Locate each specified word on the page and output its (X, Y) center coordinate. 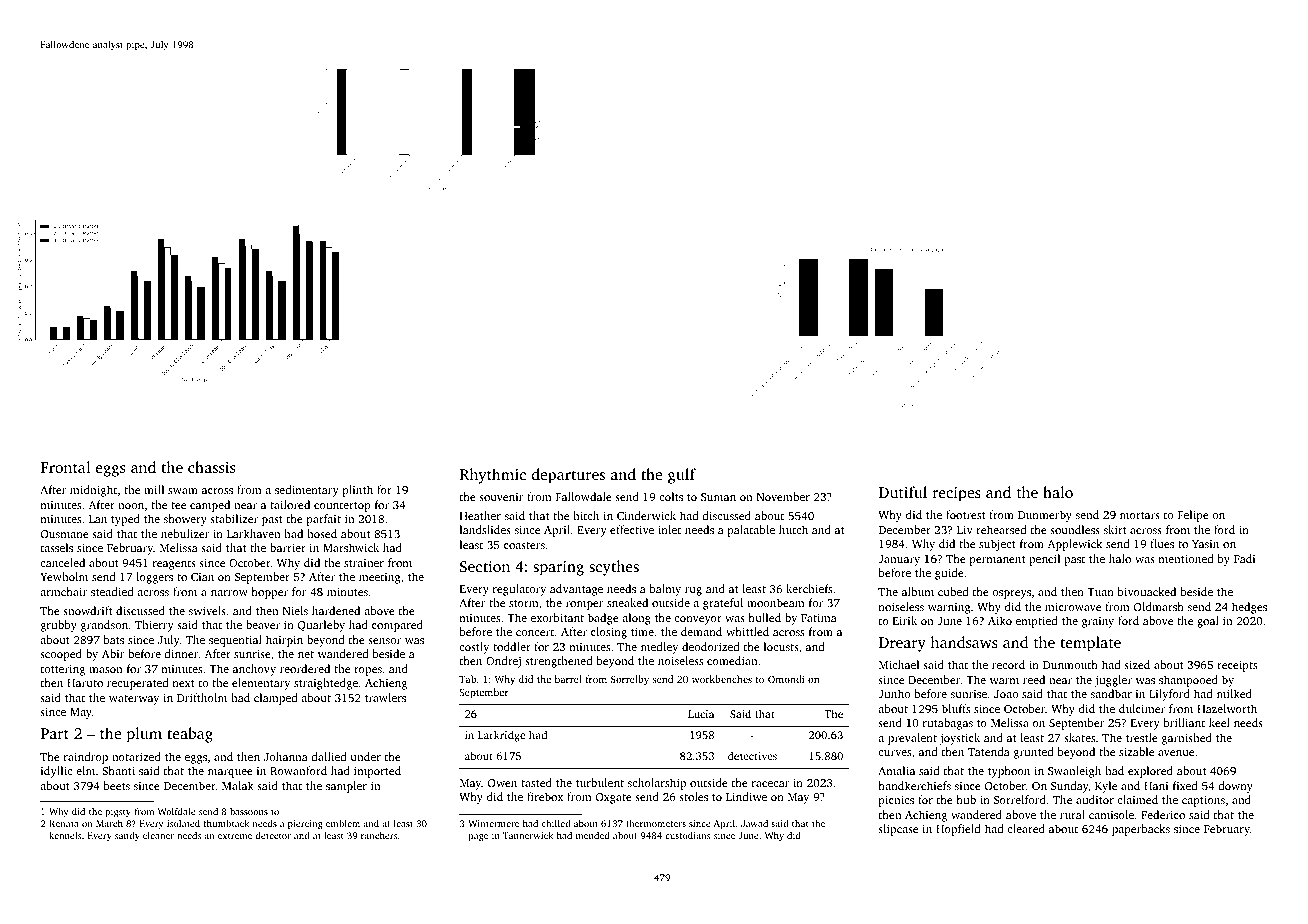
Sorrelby (630, 680)
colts (671, 496)
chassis (211, 467)
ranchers (379, 835)
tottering (63, 670)
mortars (1140, 515)
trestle (1142, 737)
